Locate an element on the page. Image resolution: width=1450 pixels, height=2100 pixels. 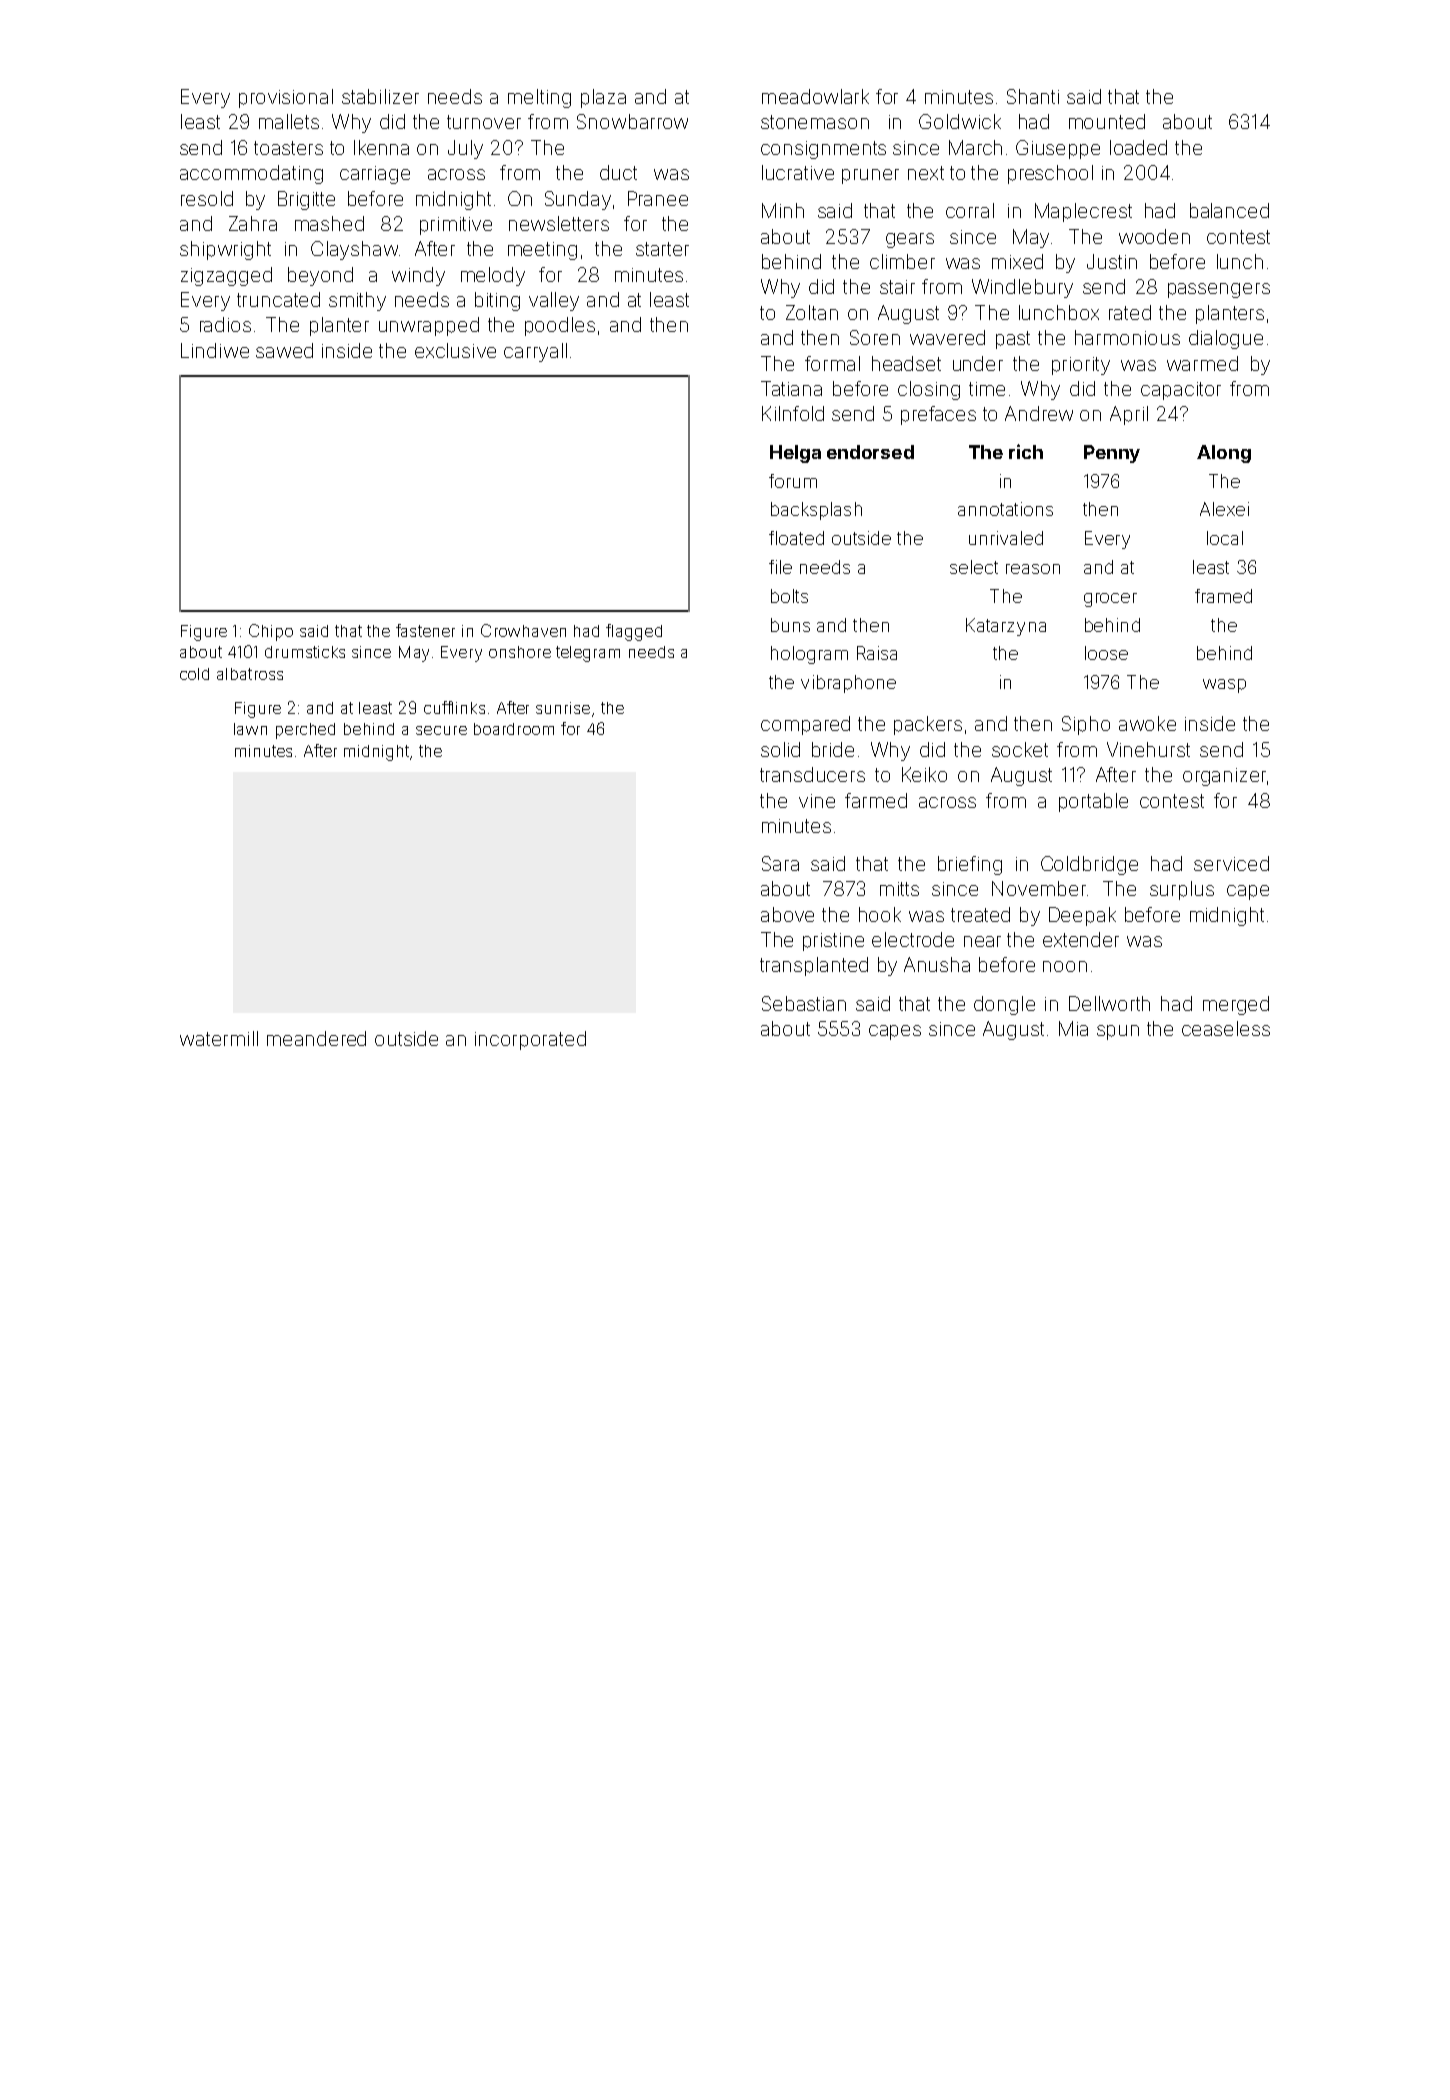
provisional is located at coordinates (286, 98).
